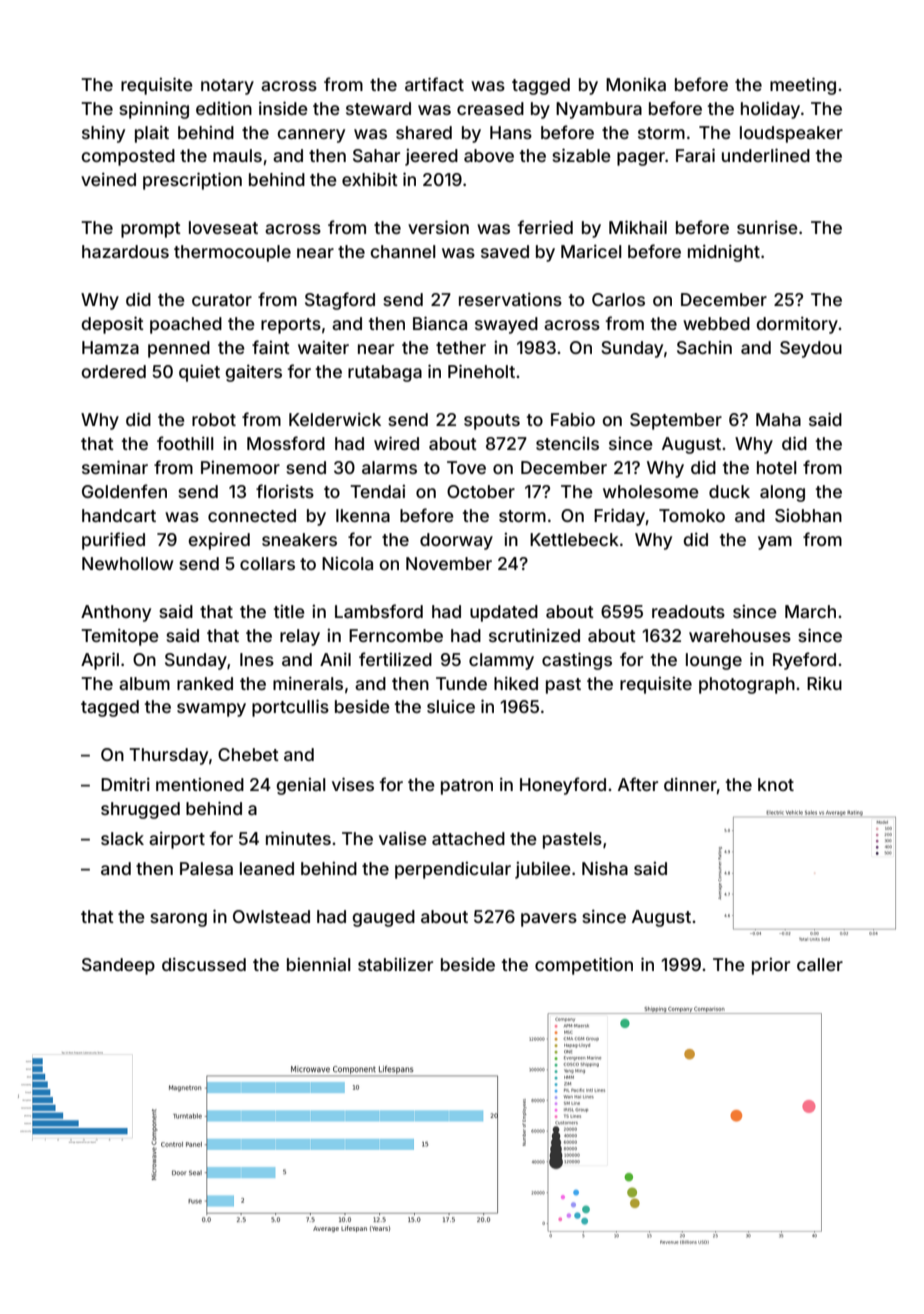  I want to click on stabilizer, so click(395, 964).
